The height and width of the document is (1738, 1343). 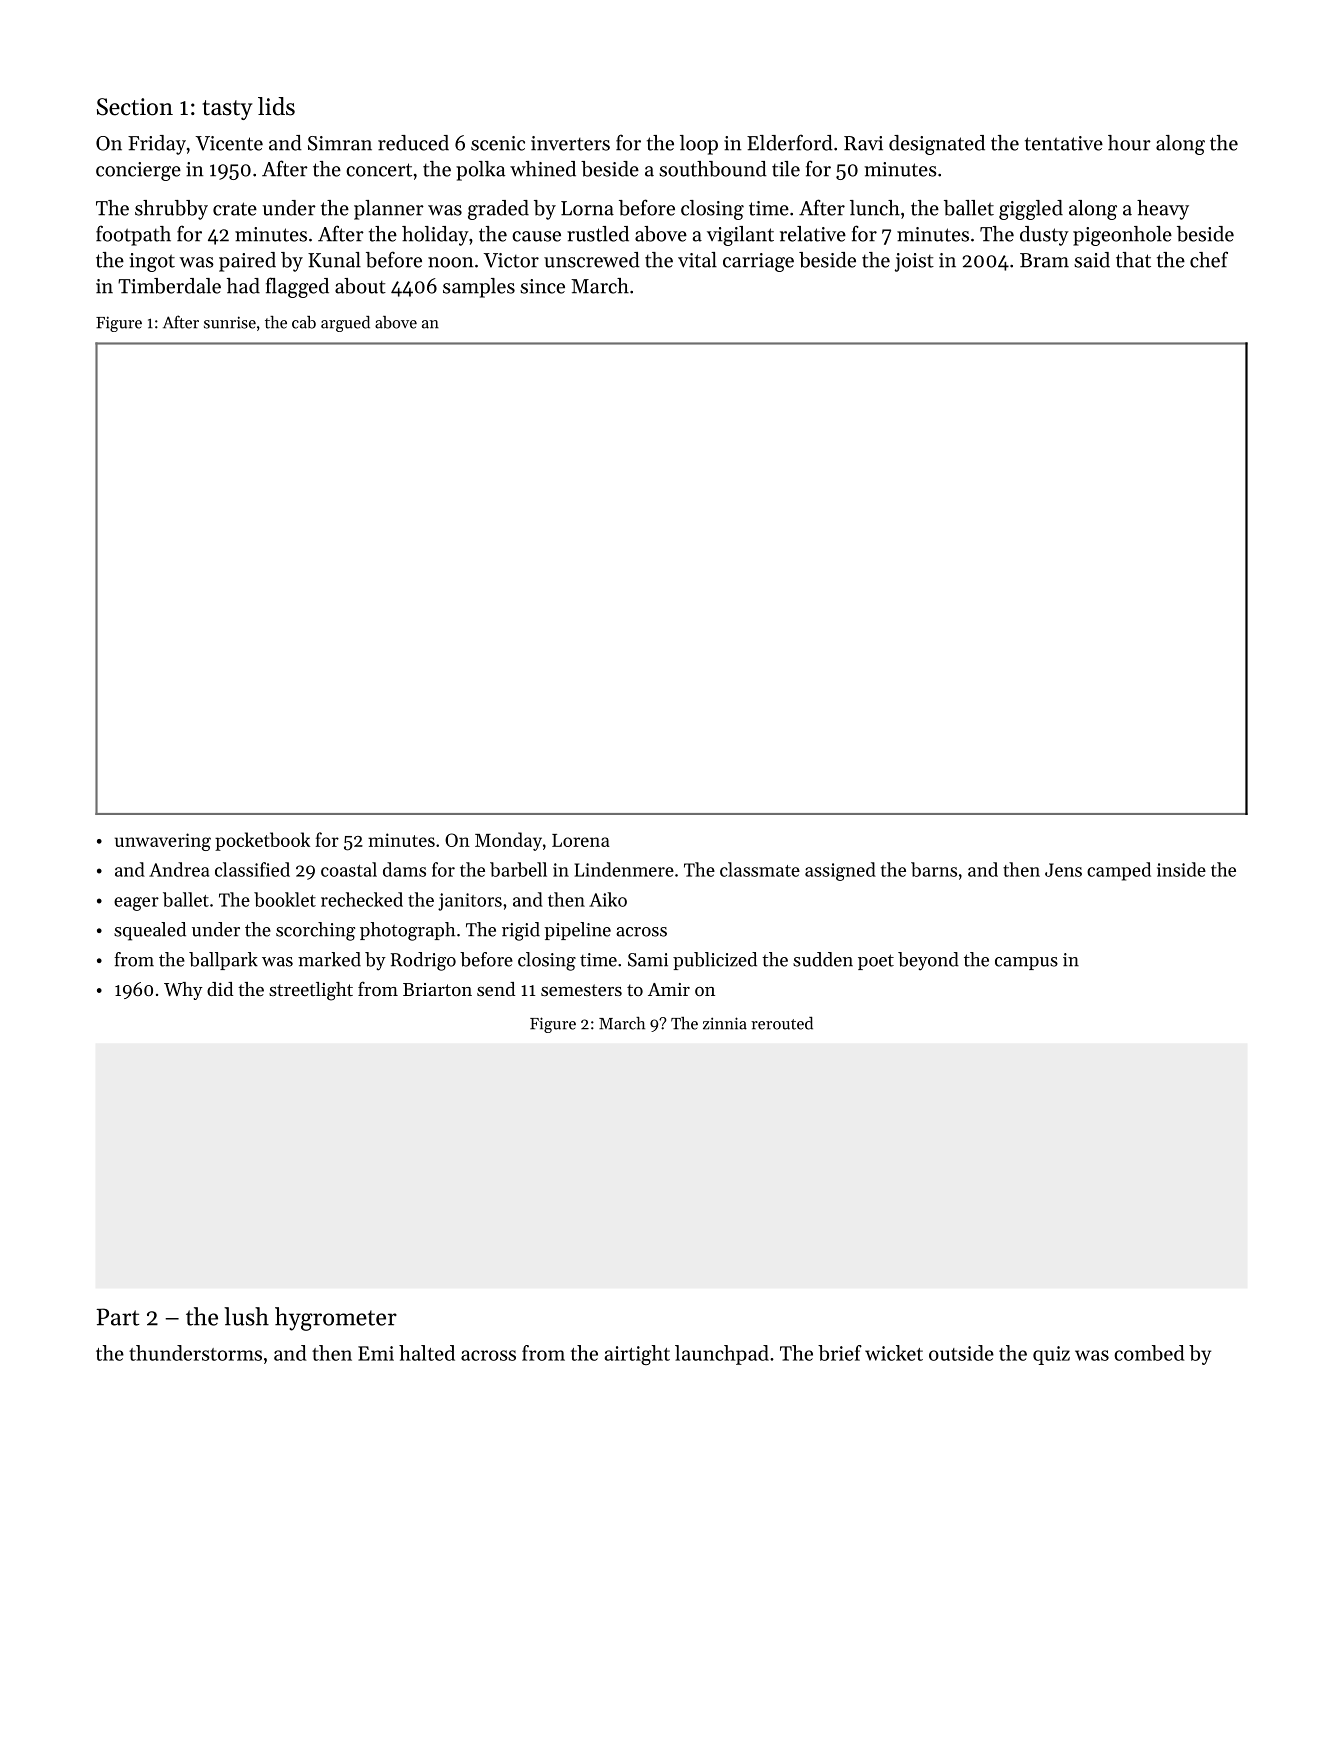 What do you see at coordinates (624, 869) in the document?
I see `Lindenmere` at bounding box center [624, 869].
